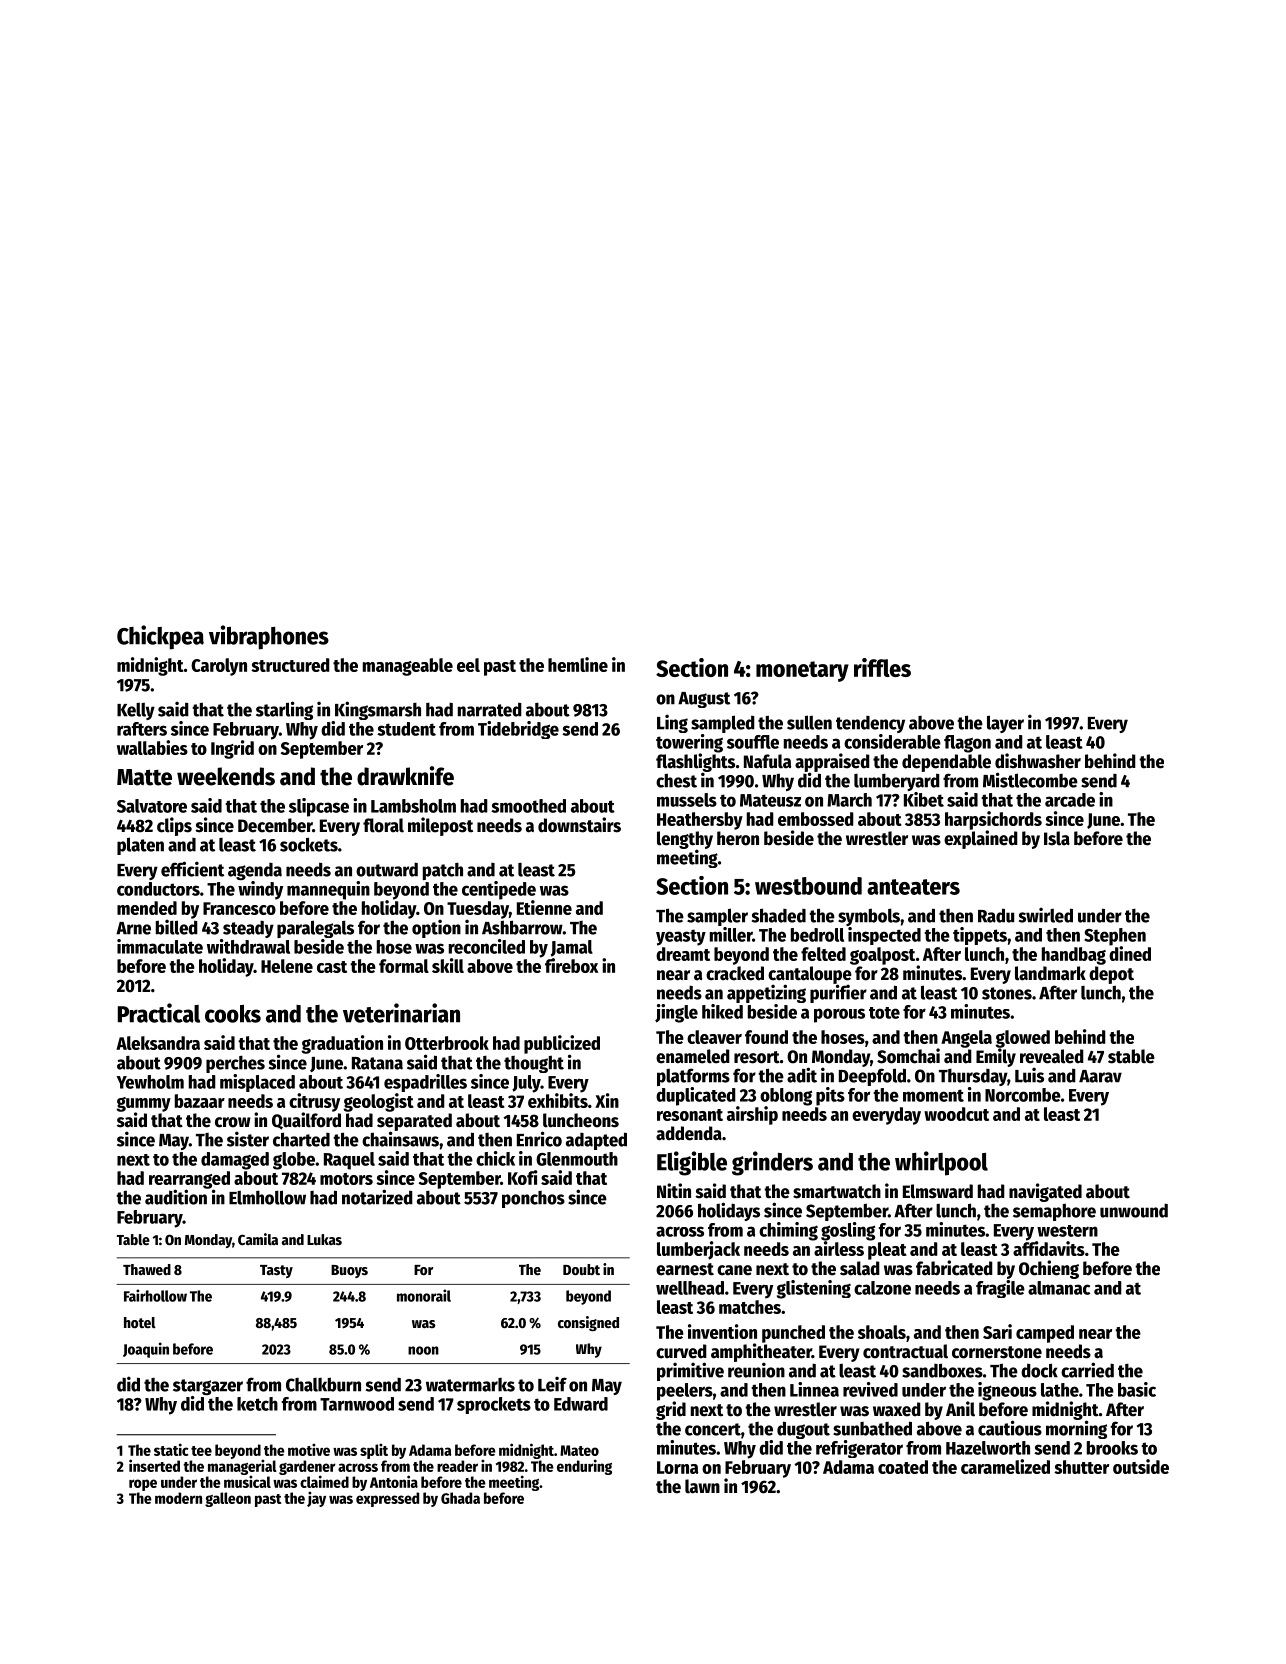 Image resolution: width=1286 pixels, height=1664 pixels. What do you see at coordinates (980, 936) in the image?
I see `tippets` at bounding box center [980, 936].
